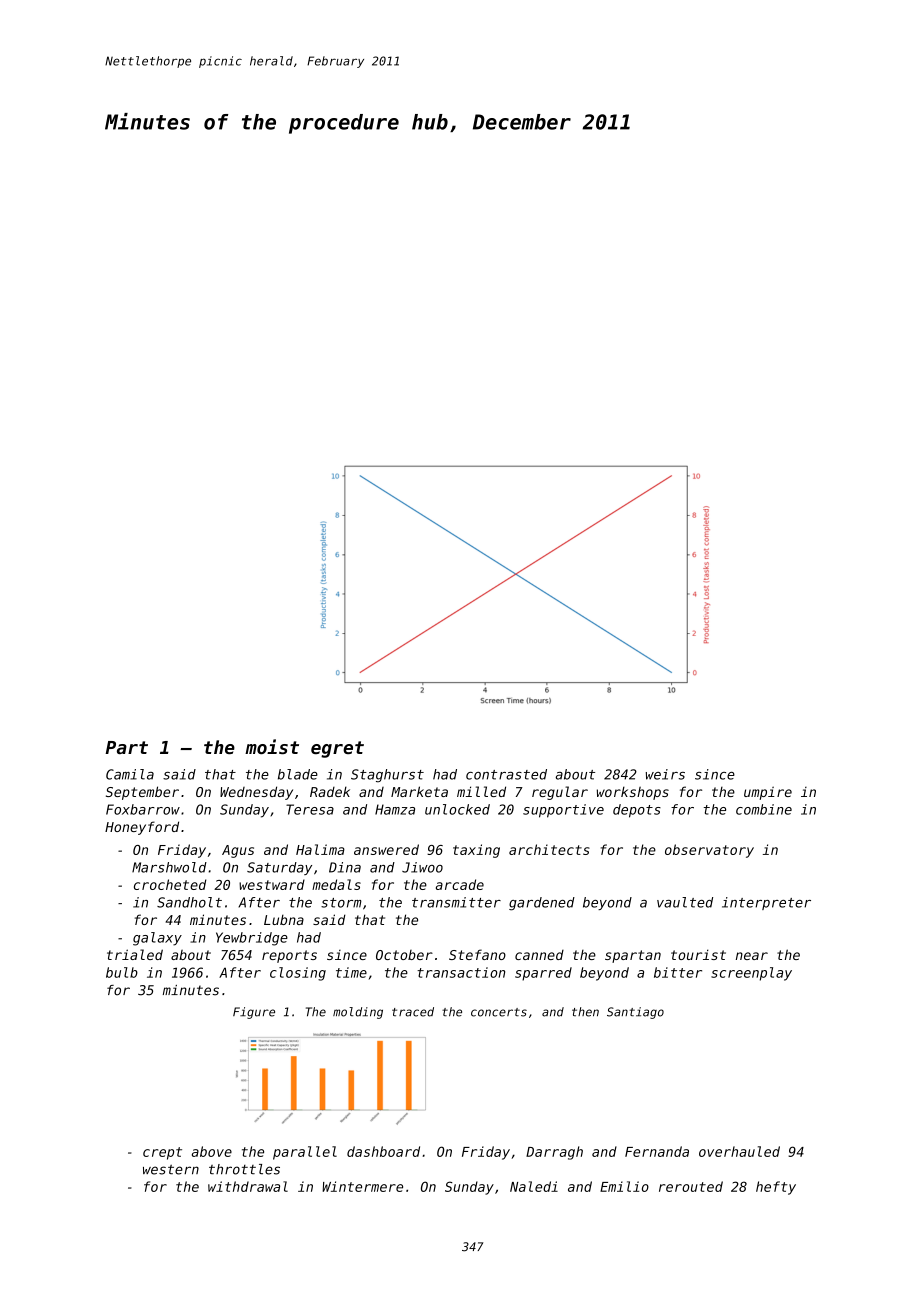  What do you see at coordinates (739, 1151) in the screenshot?
I see `overhauled` at bounding box center [739, 1151].
